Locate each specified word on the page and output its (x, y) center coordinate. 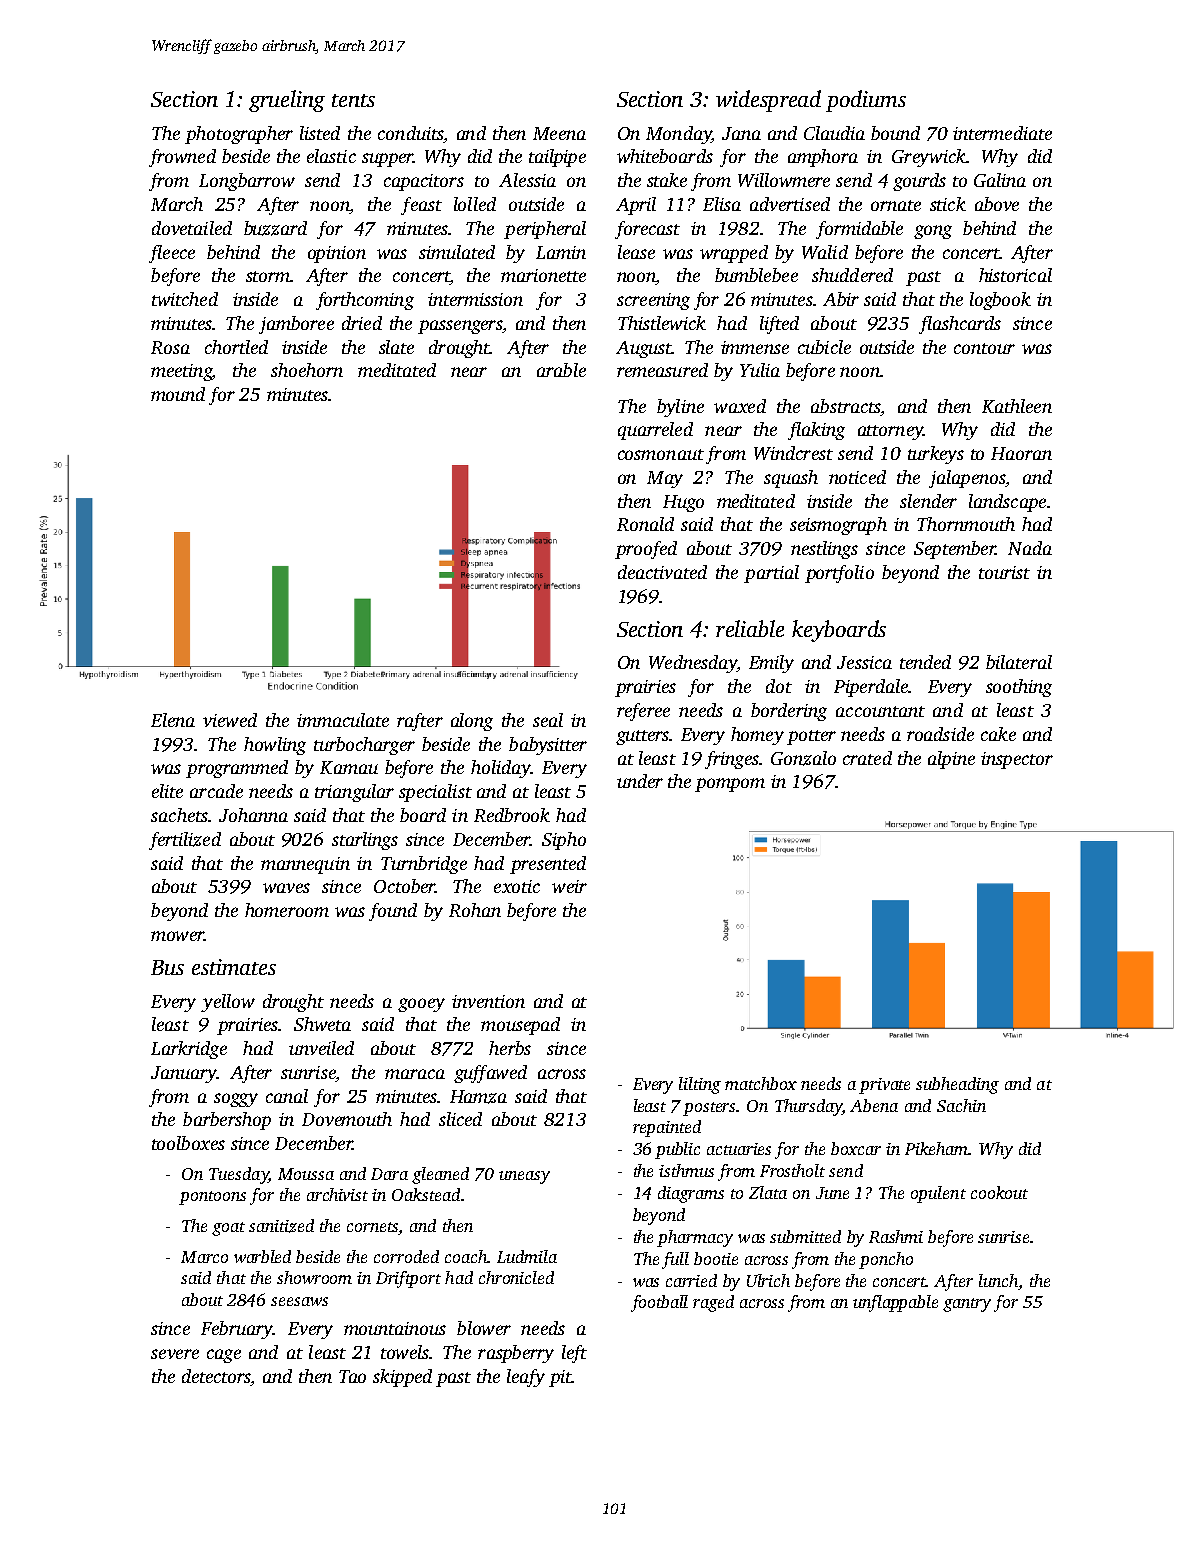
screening (653, 301)
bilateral (1019, 662)
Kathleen (1017, 406)
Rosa (170, 347)
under (640, 781)
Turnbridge (424, 865)
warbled (262, 1256)
